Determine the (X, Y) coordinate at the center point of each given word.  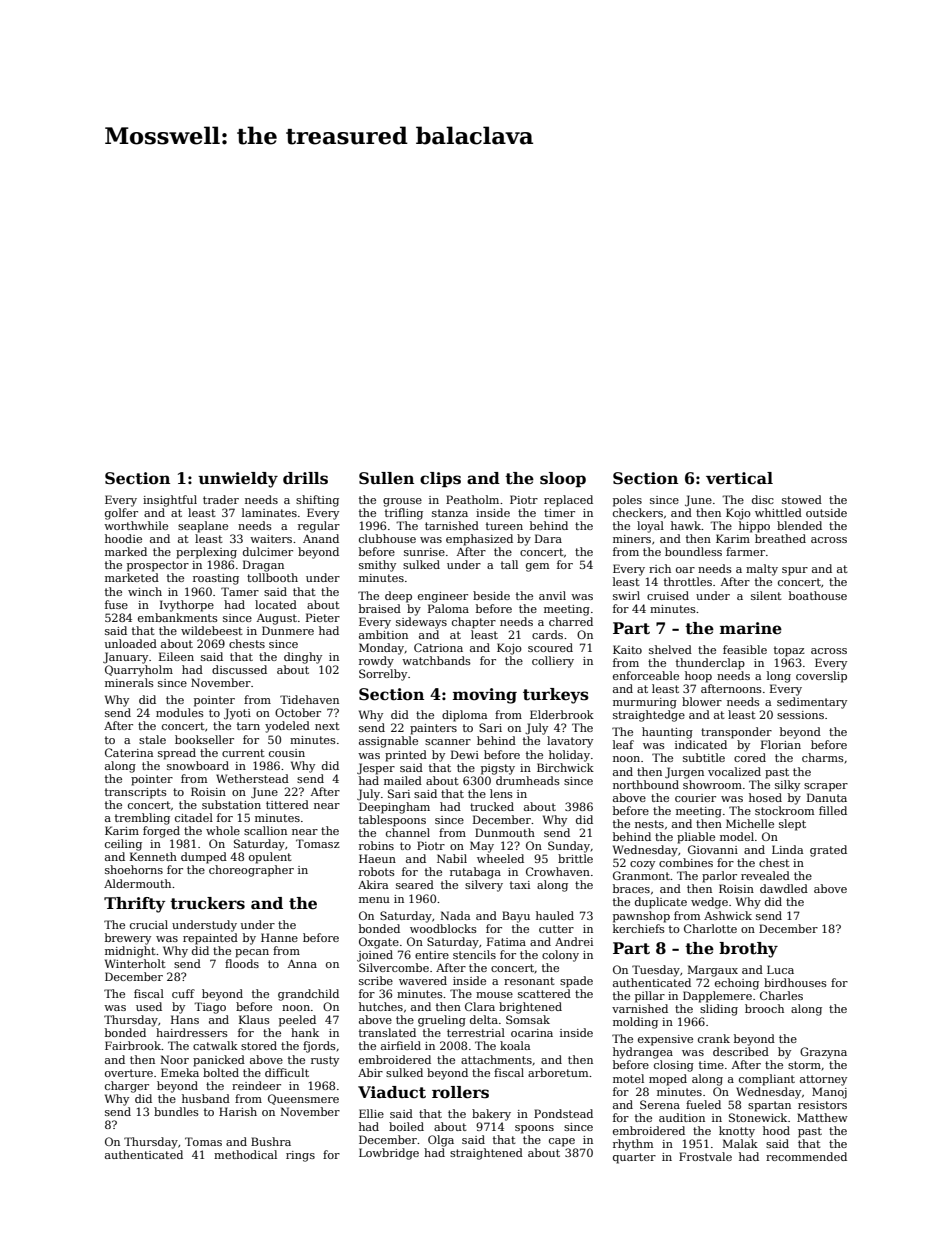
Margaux (713, 971)
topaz (789, 651)
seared (415, 884)
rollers (460, 1092)
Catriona (438, 647)
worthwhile (136, 525)
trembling (142, 819)
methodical (245, 1154)
